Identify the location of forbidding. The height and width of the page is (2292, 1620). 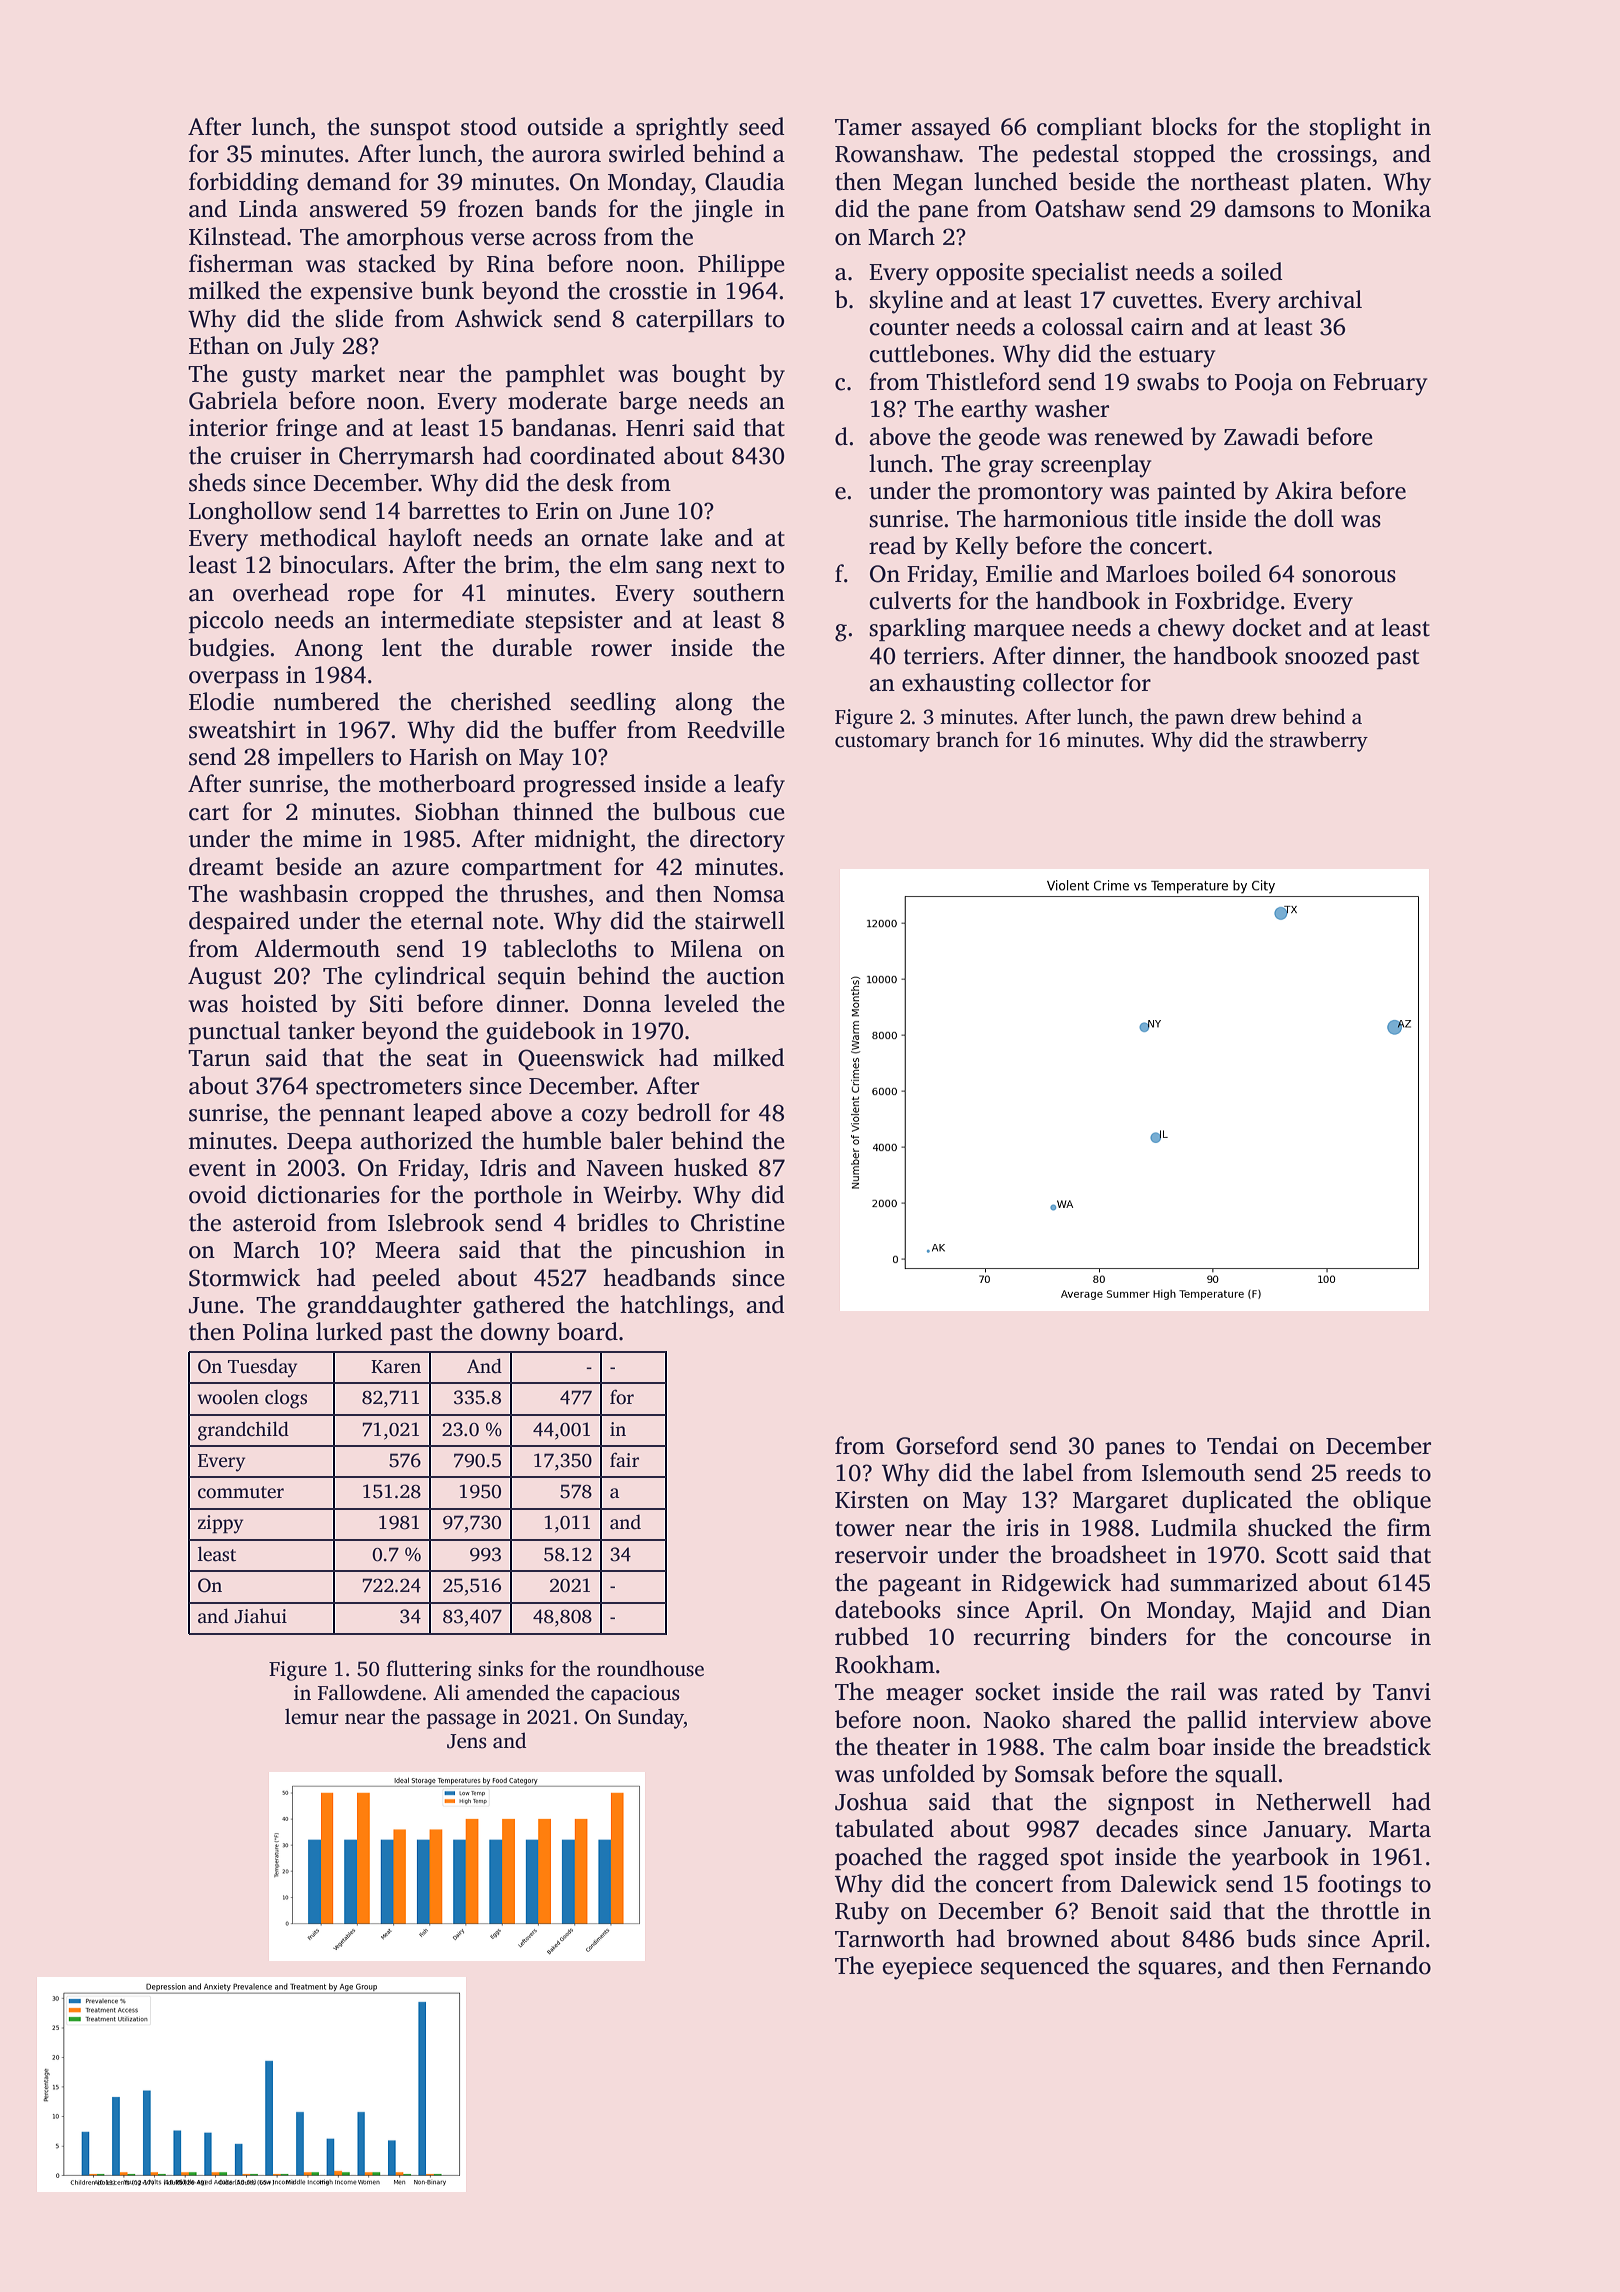
(244, 184).
